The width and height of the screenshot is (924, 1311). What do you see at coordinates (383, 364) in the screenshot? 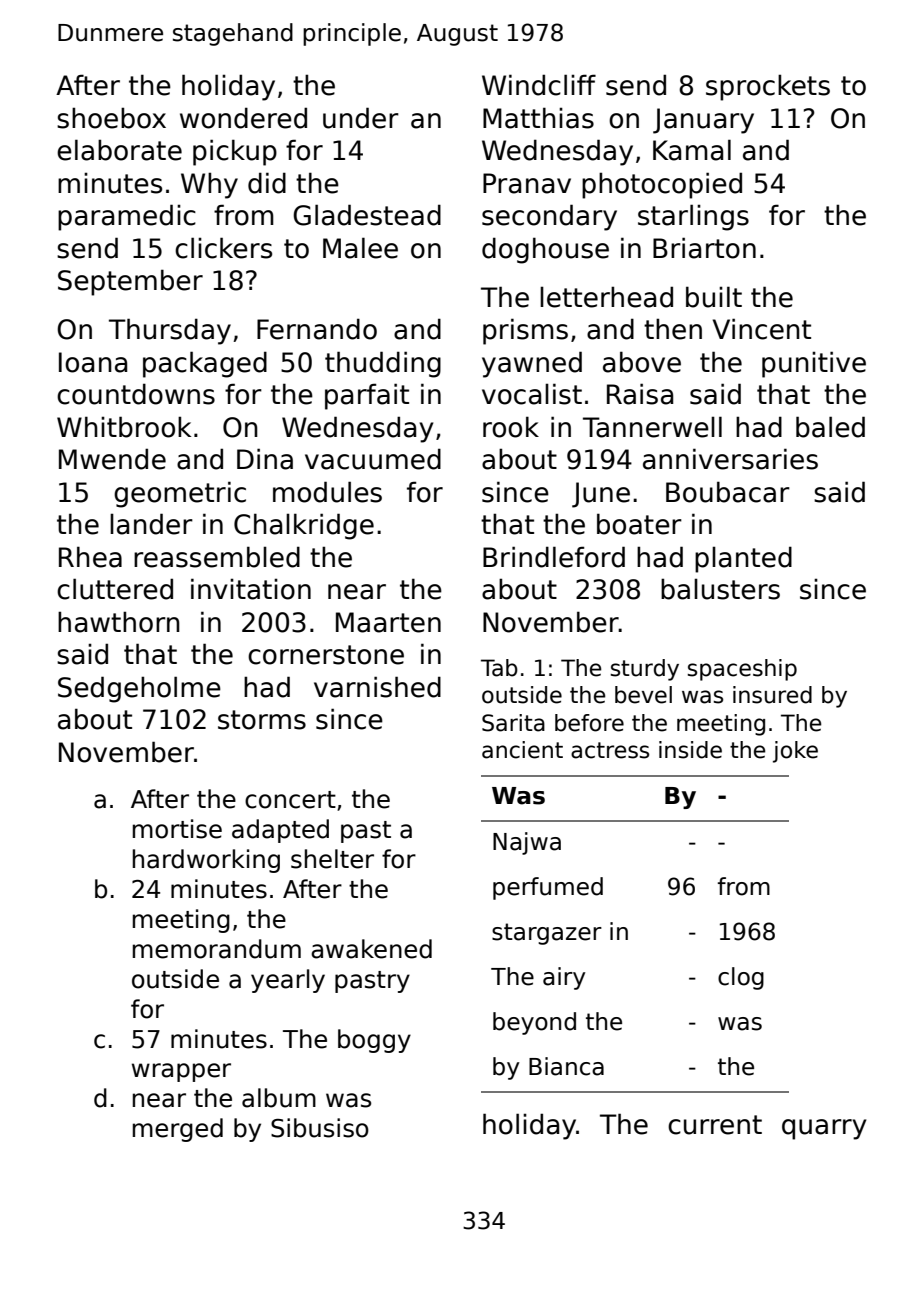
I see `thudding` at bounding box center [383, 364].
